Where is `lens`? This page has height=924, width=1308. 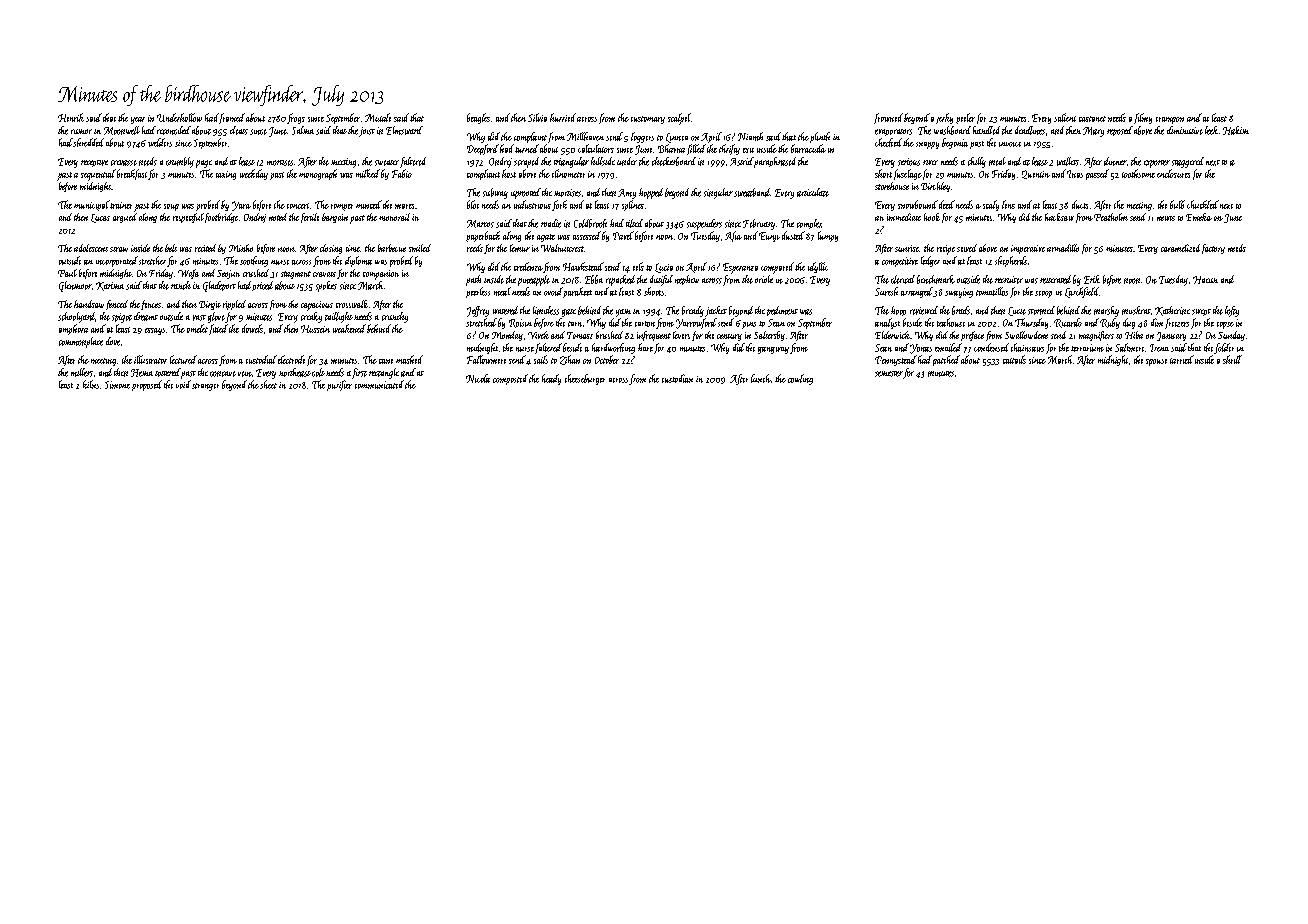
lens is located at coordinates (1008, 204).
